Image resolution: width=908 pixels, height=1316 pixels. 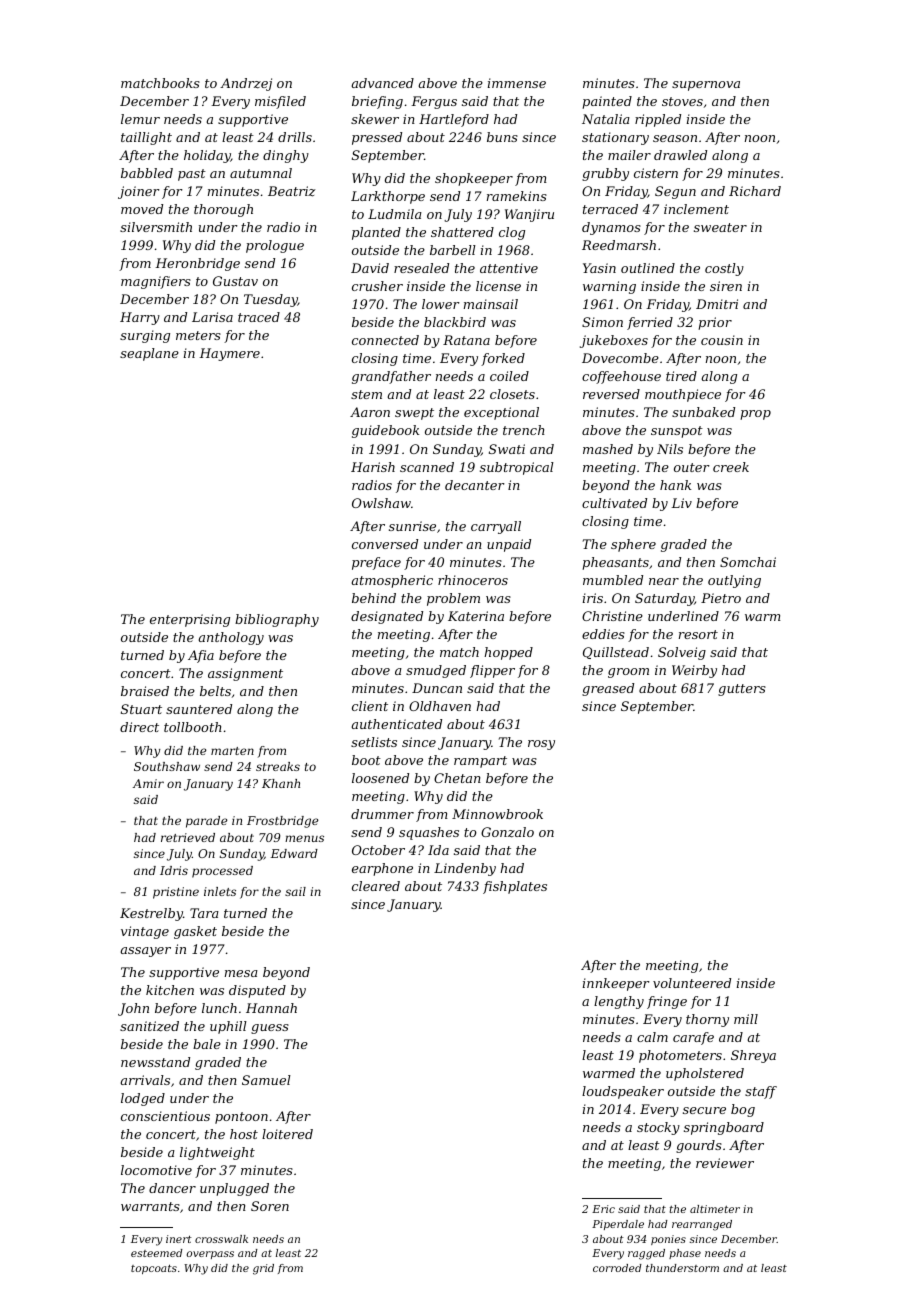 What do you see at coordinates (618, 1225) in the screenshot?
I see `Piperdale` at bounding box center [618, 1225].
